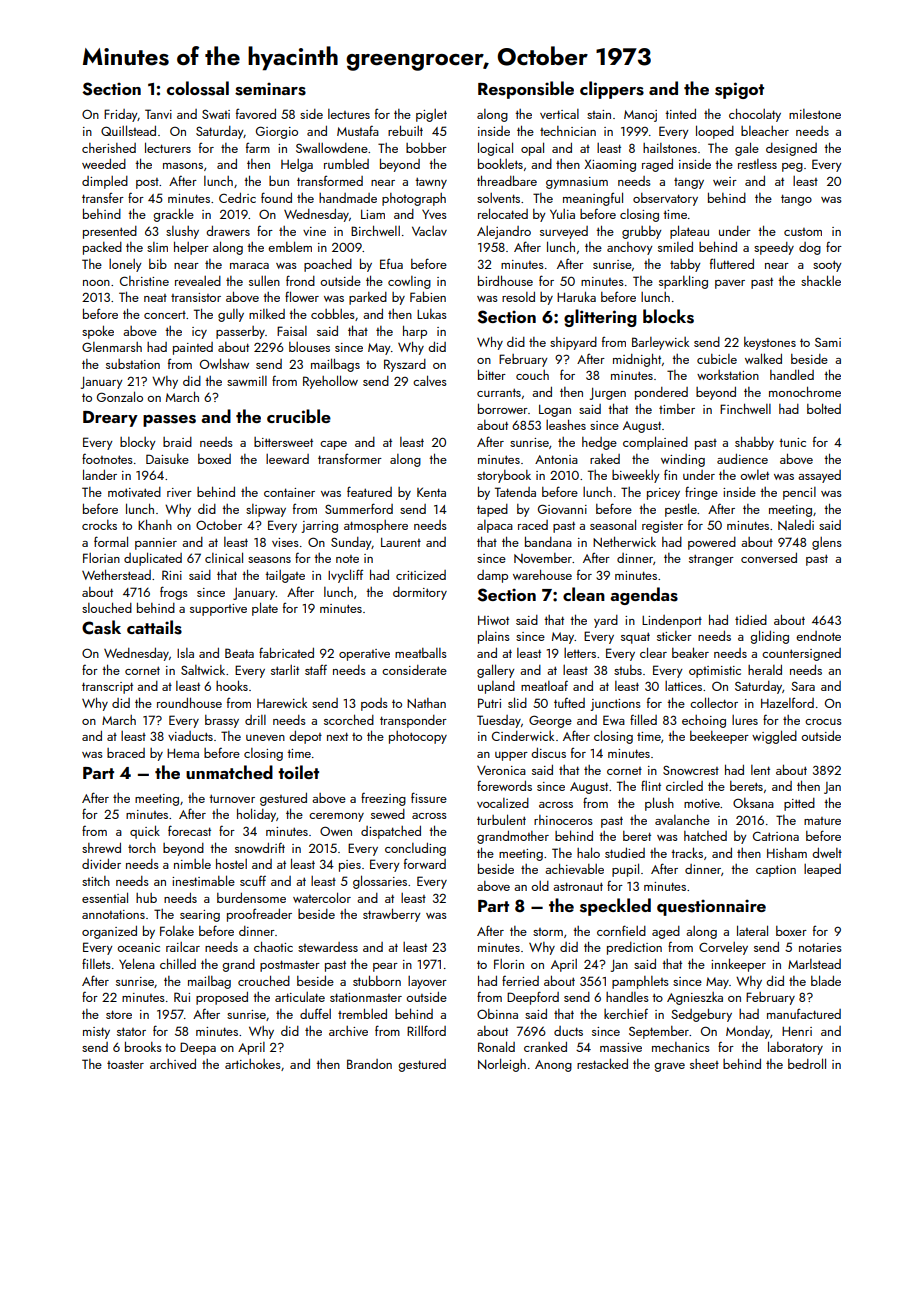 The image size is (924, 1308). Describe the element at coordinates (532, 149) in the document. I see `opal` at that location.
